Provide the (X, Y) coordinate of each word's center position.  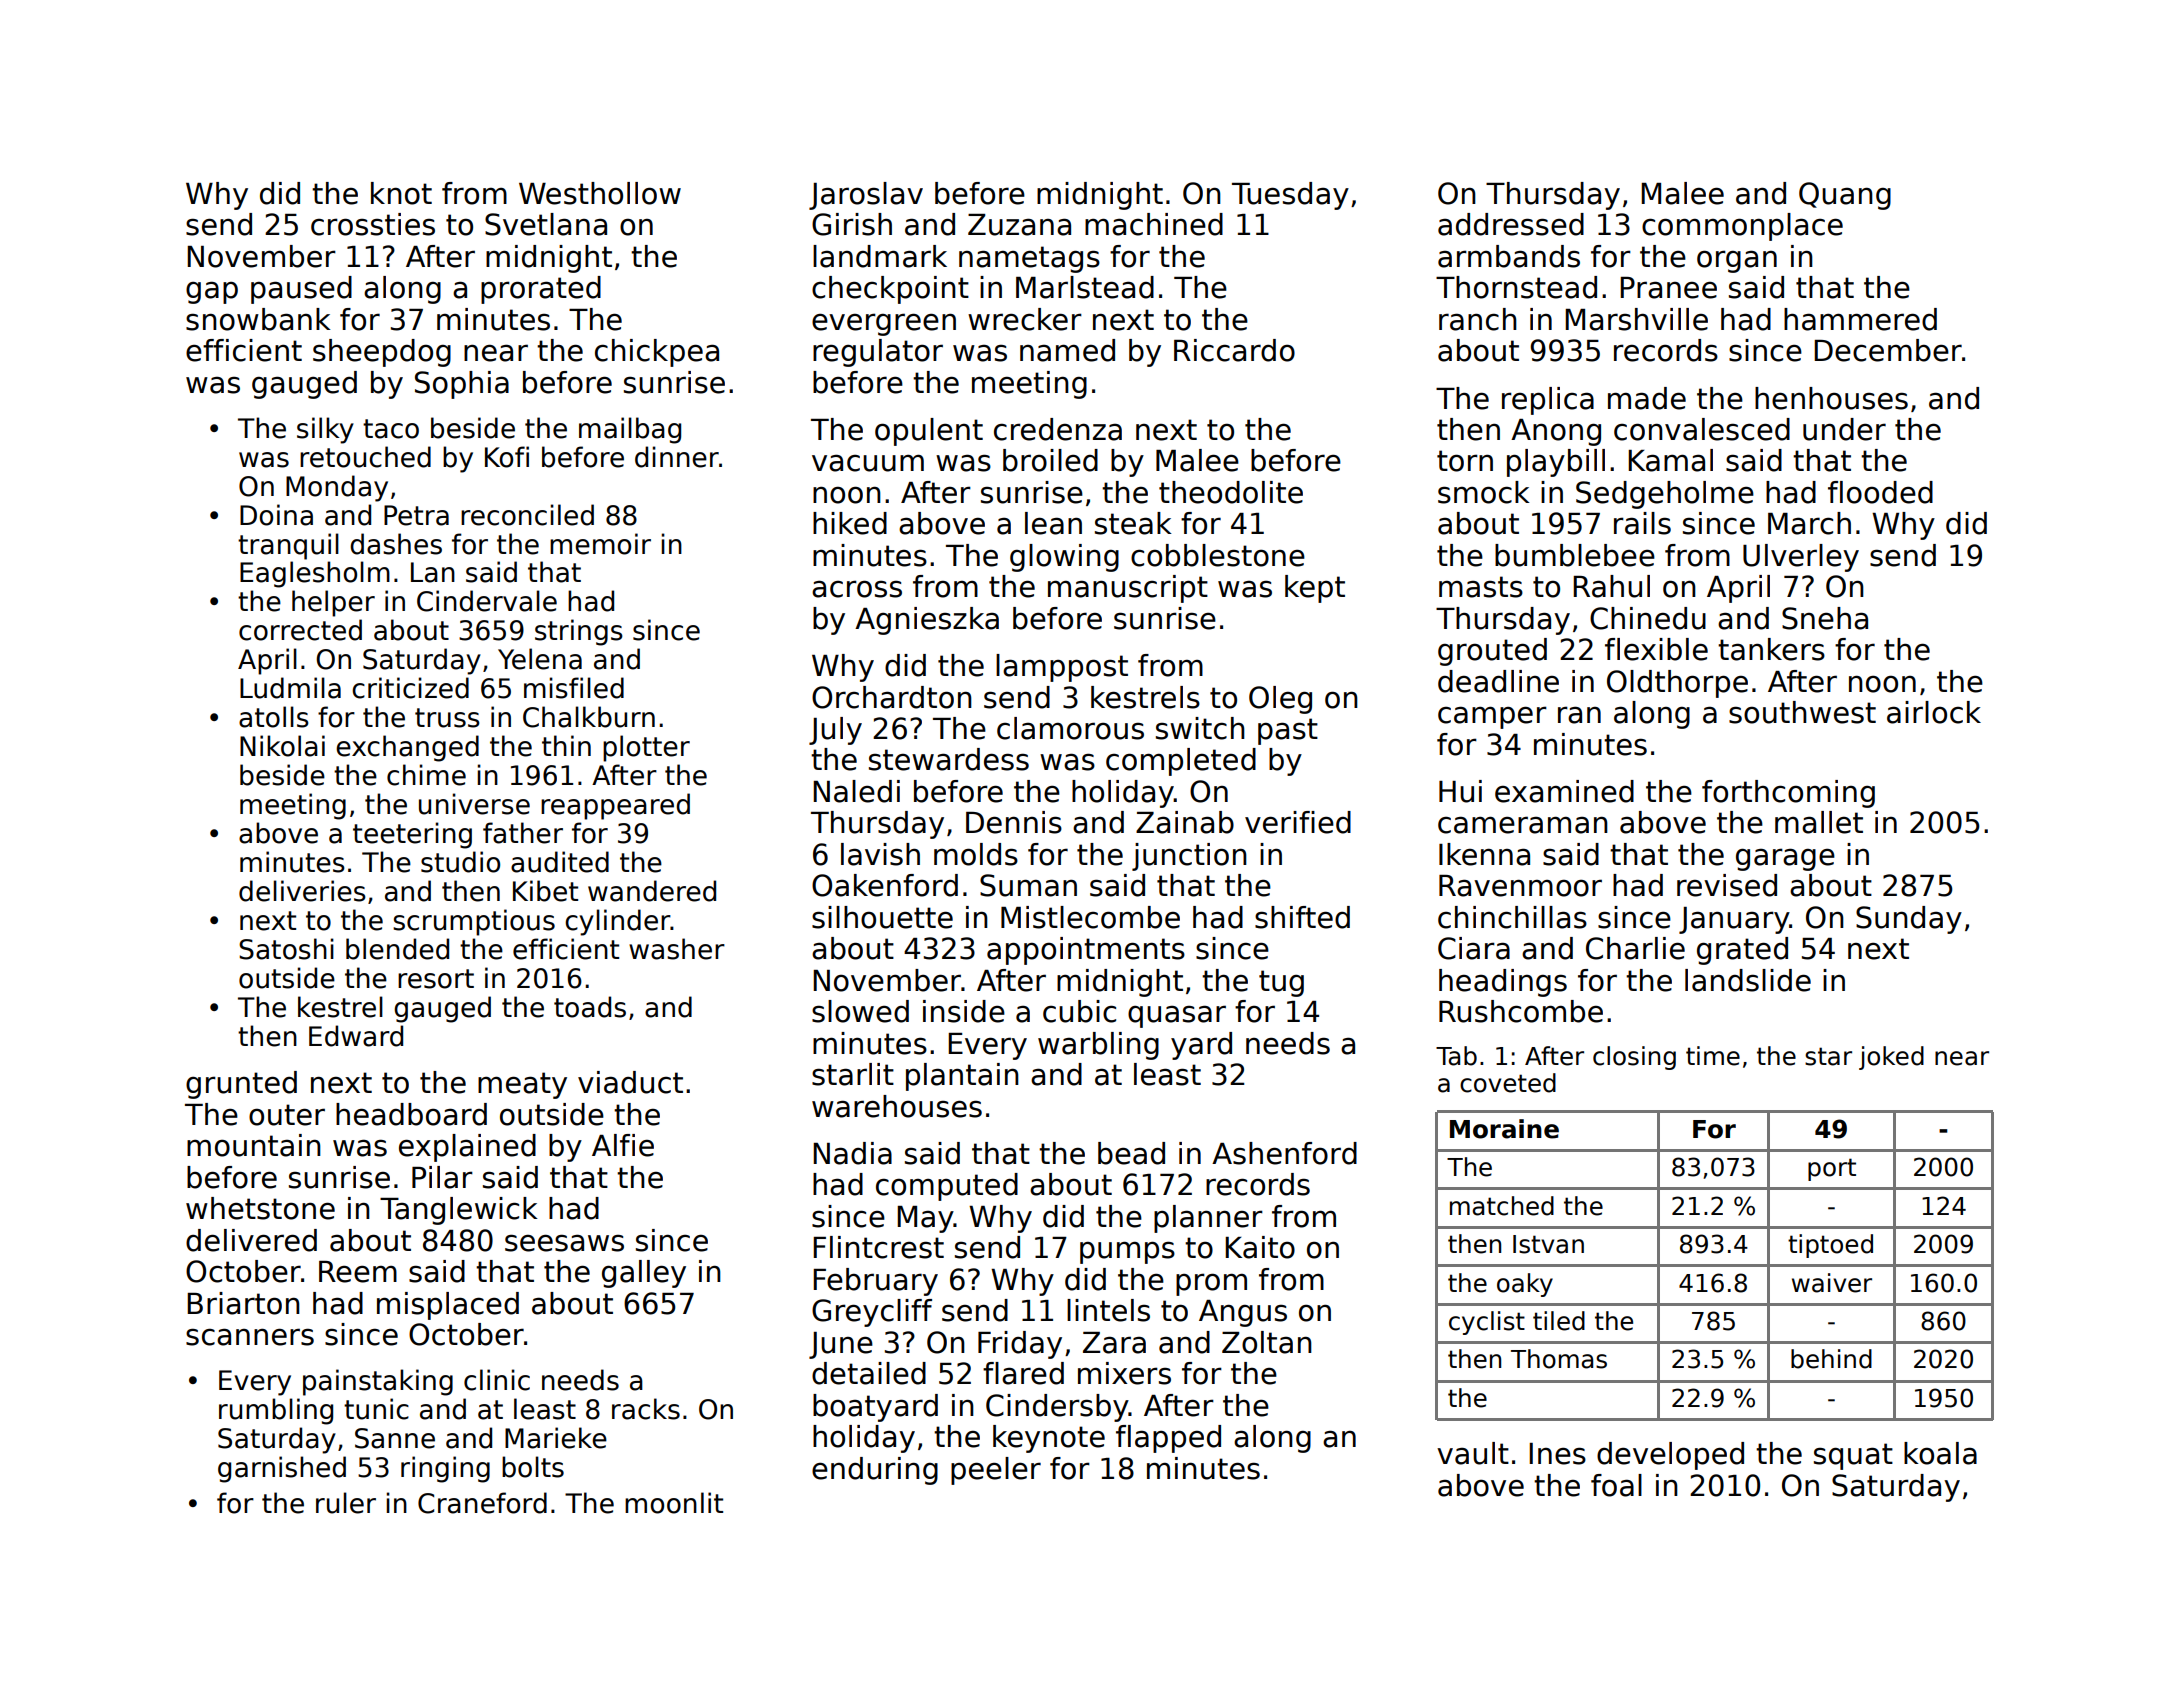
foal (1616, 1485)
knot (401, 193)
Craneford (482, 1503)
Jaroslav (866, 196)
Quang (1845, 196)
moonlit (674, 1503)
